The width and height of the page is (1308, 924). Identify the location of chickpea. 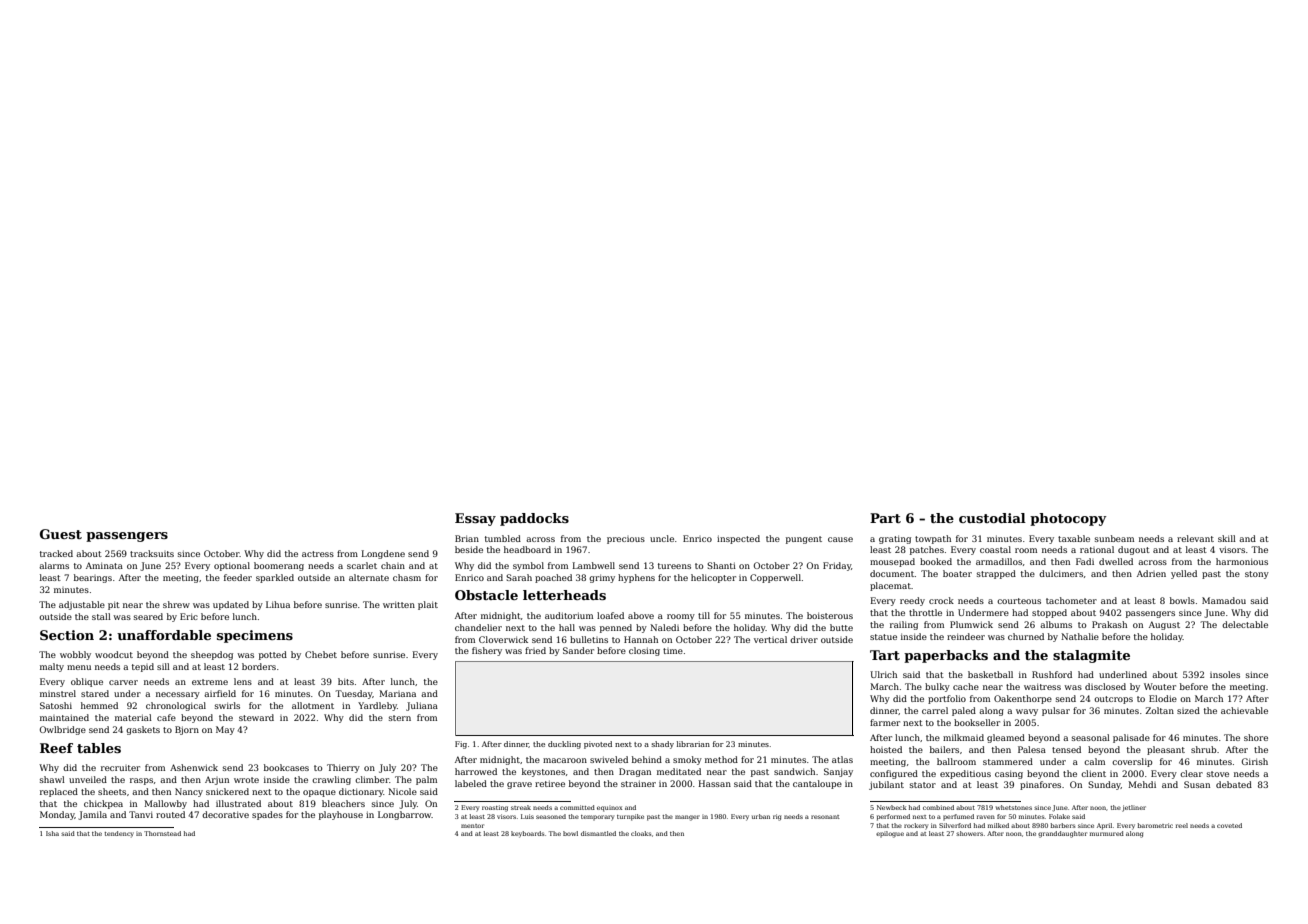
(103, 804).
